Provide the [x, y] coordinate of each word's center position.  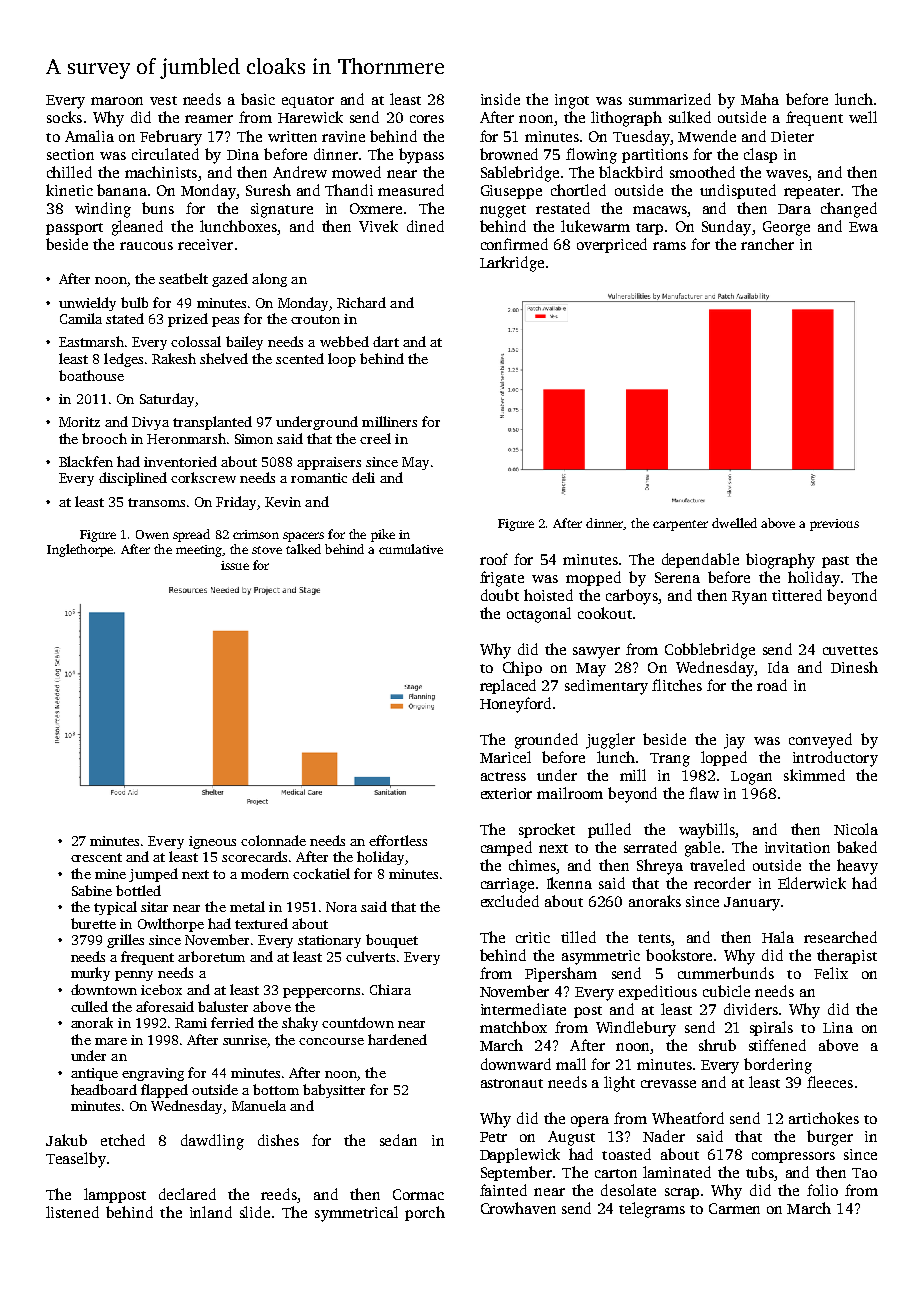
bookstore [679, 955]
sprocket [547, 830]
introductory [835, 759]
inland [211, 1212]
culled [89, 1006]
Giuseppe [511, 192]
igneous [212, 842]
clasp [760, 155]
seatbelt [183, 278]
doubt [500, 595]
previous [834, 525]
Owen [152, 534]
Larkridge [512, 264]
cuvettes [850, 650]
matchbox [513, 1027]
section [70, 154]
